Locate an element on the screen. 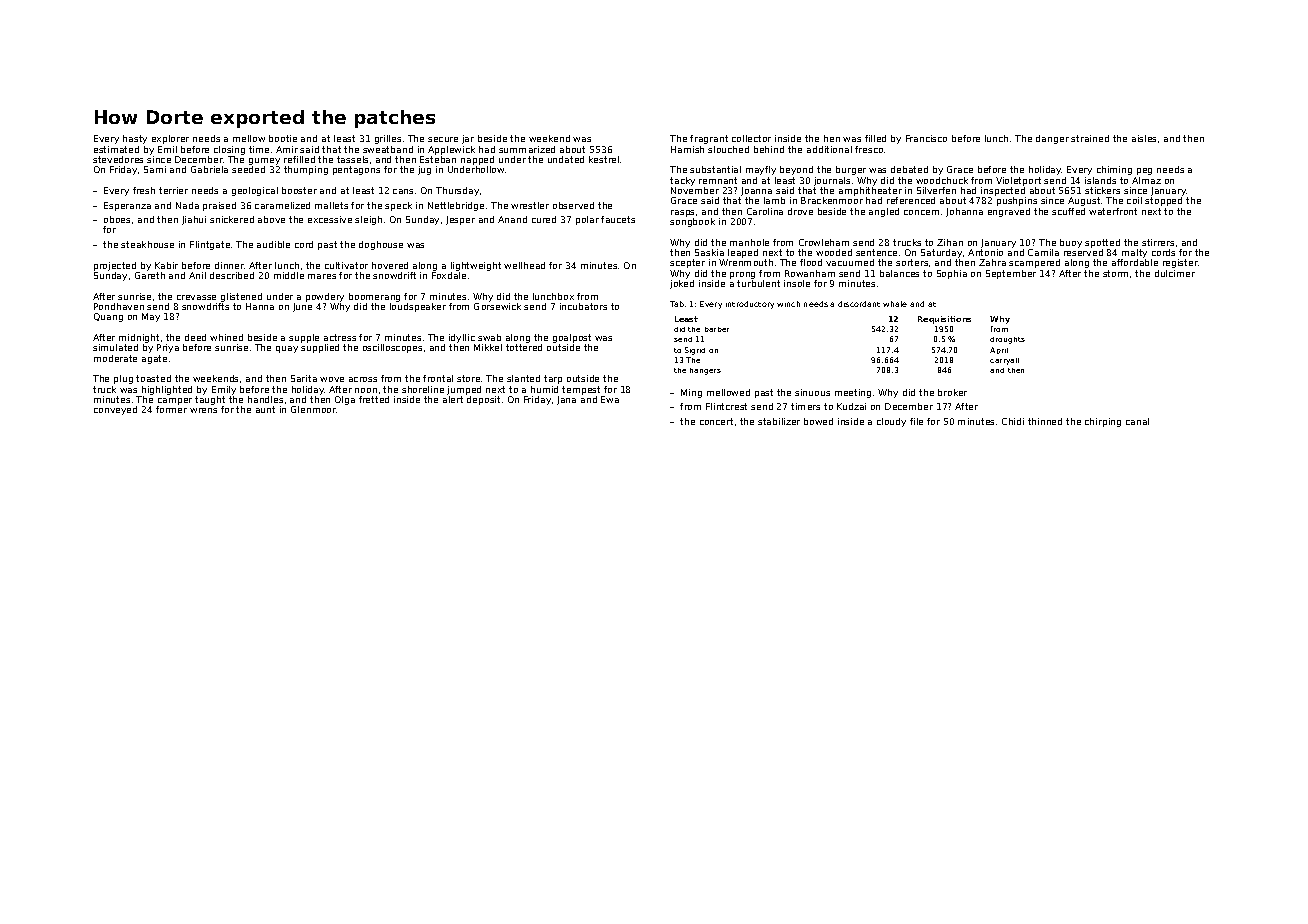  chirping is located at coordinates (1103, 422).
